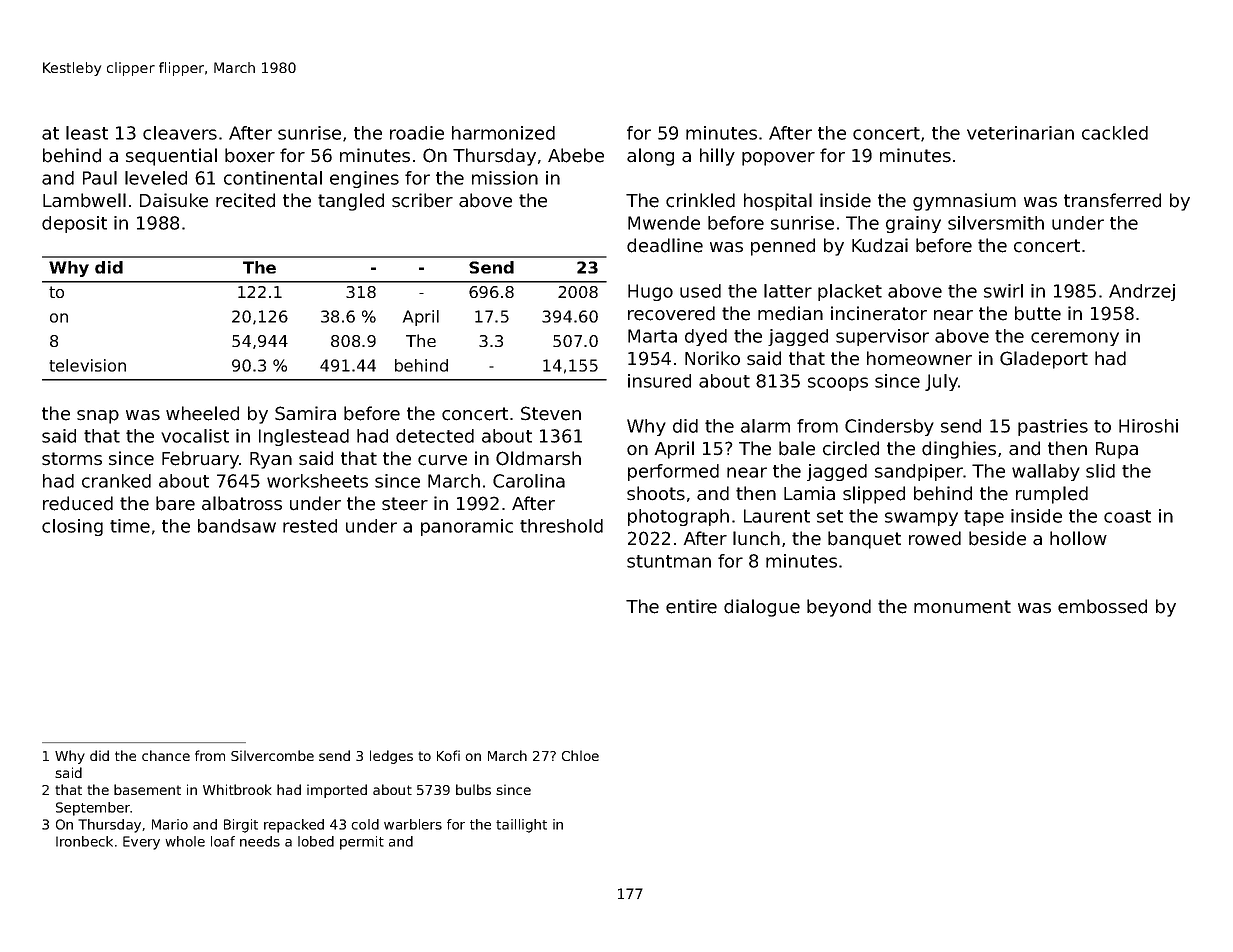 The height and width of the screenshot is (952, 1233). What do you see at coordinates (1102, 606) in the screenshot?
I see `embossed` at bounding box center [1102, 606].
